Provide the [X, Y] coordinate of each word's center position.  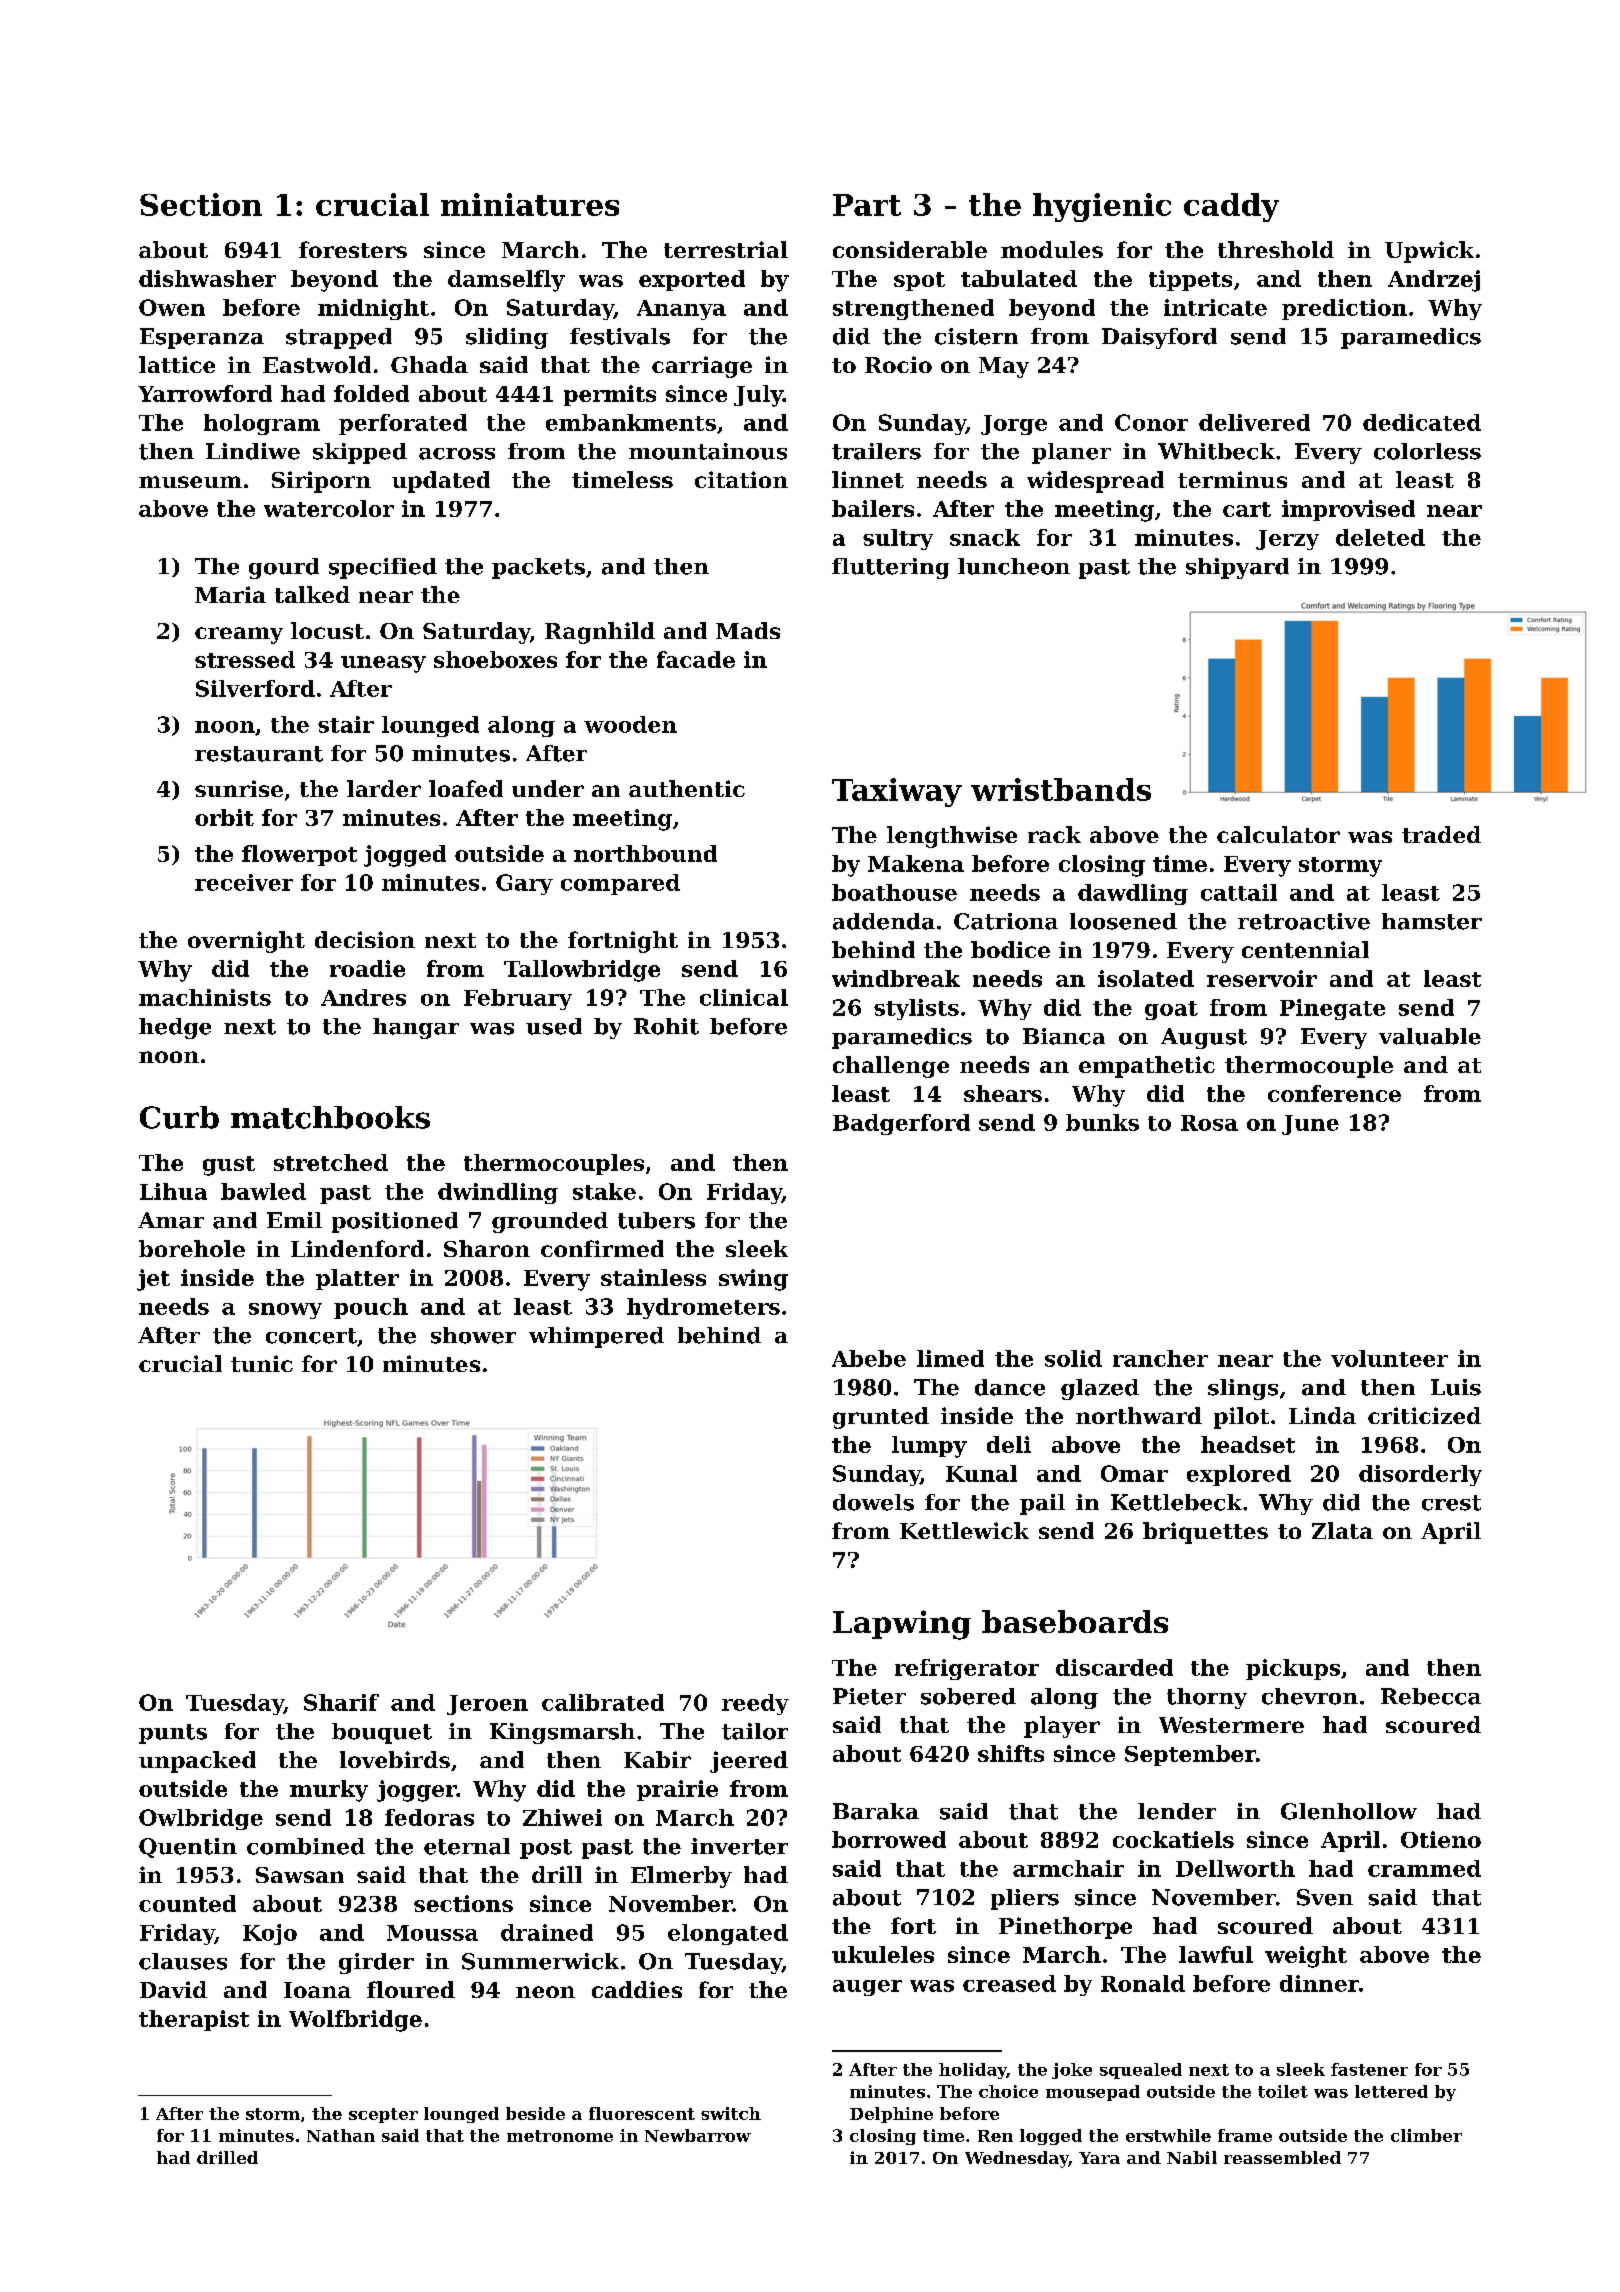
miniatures [530, 204]
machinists [205, 997]
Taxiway [897, 792]
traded [1441, 834]
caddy [1231, 207]
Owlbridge [201, 1819]
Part [867, 205]
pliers [1025, 1899]
